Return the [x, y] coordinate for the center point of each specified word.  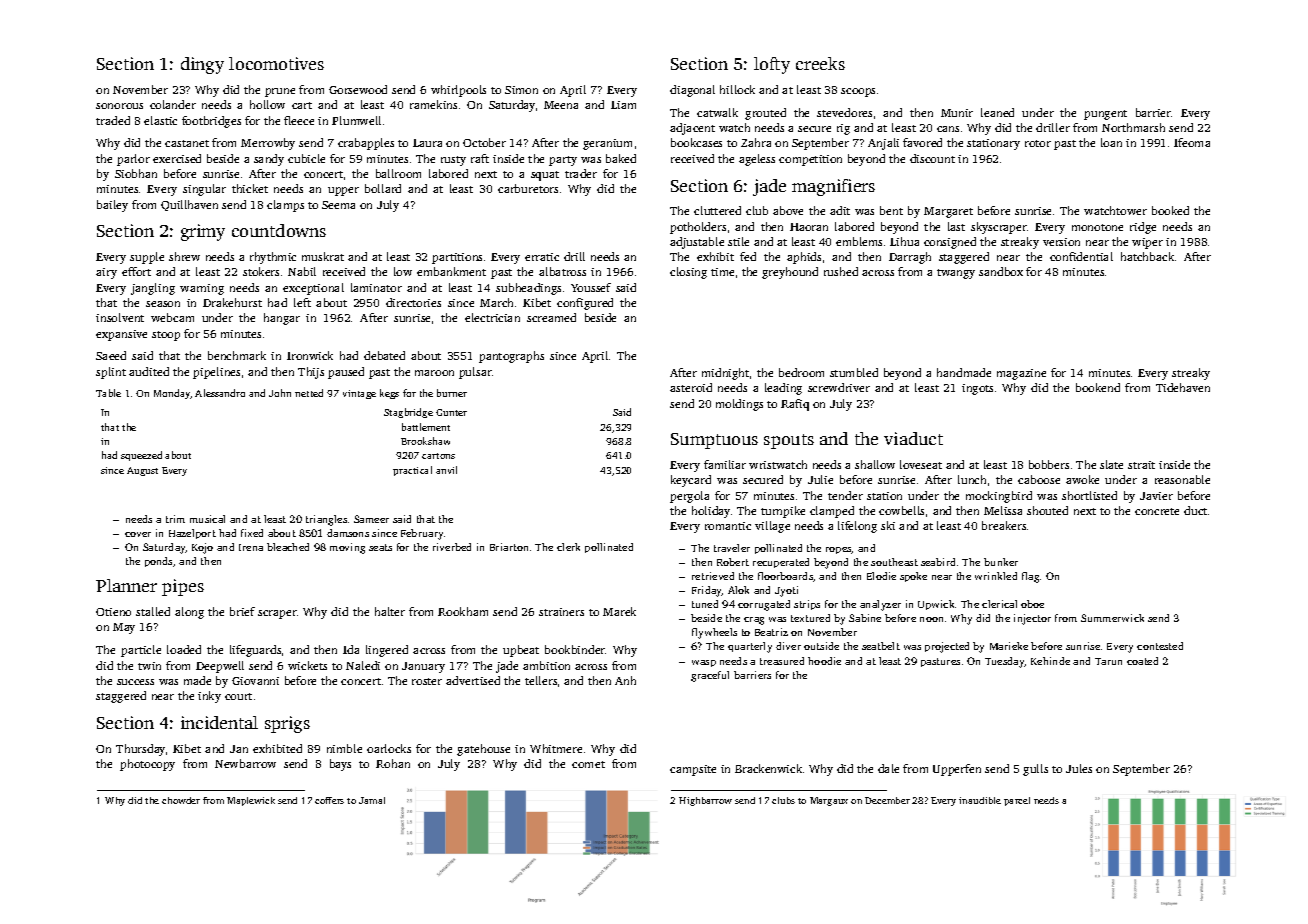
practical [412, 471]
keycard [691, 481]
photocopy [147, 765]
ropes [839, 550]
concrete [1157, 511]
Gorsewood [358, 89]
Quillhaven [189, 205]
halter [390, 611]
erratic [542, 257]
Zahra [756, 142]
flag [1030, 577]
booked [1170, 210]
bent [891, 210]
